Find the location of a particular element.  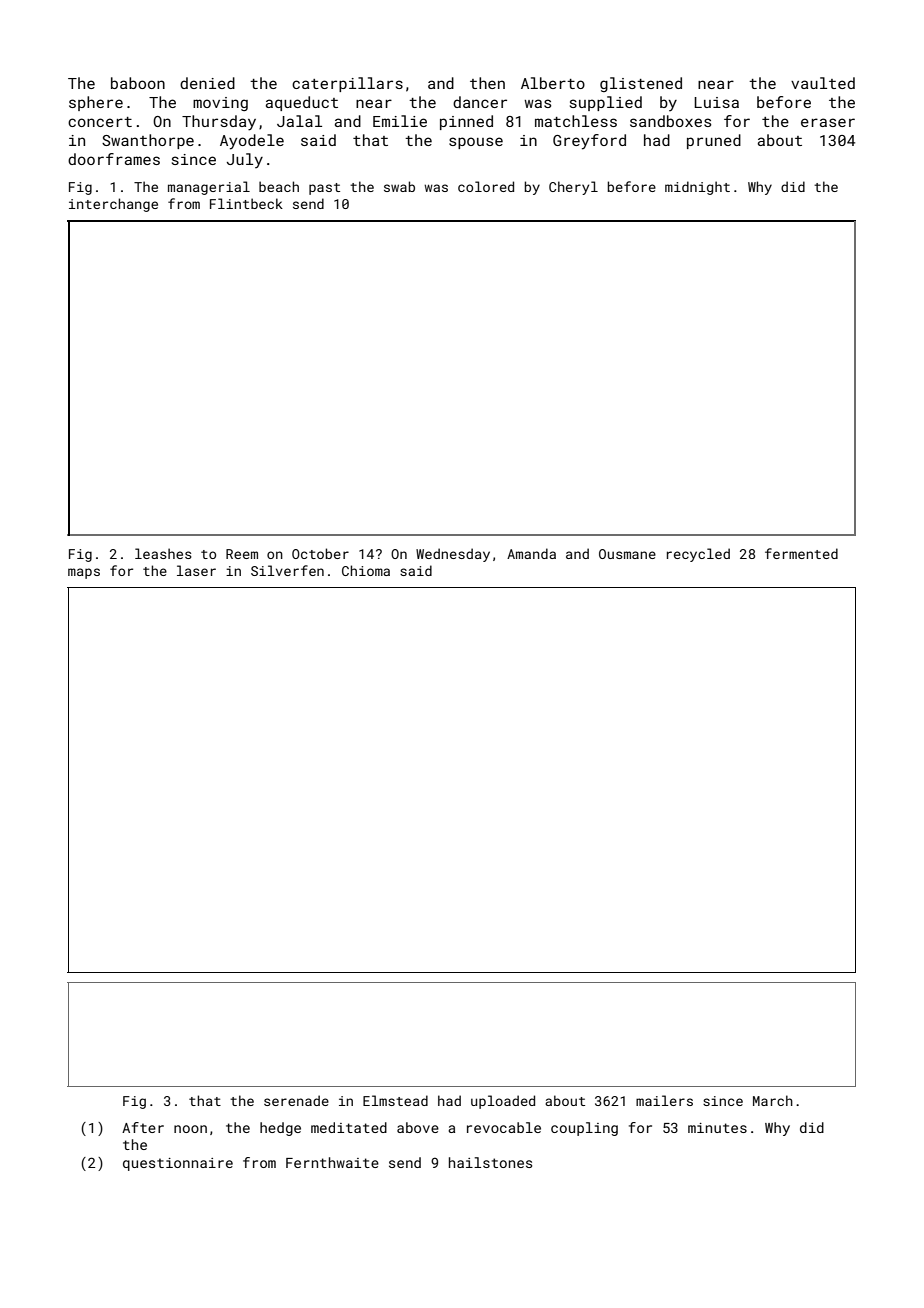

Wednesday is located at coordinates (453, 555).
